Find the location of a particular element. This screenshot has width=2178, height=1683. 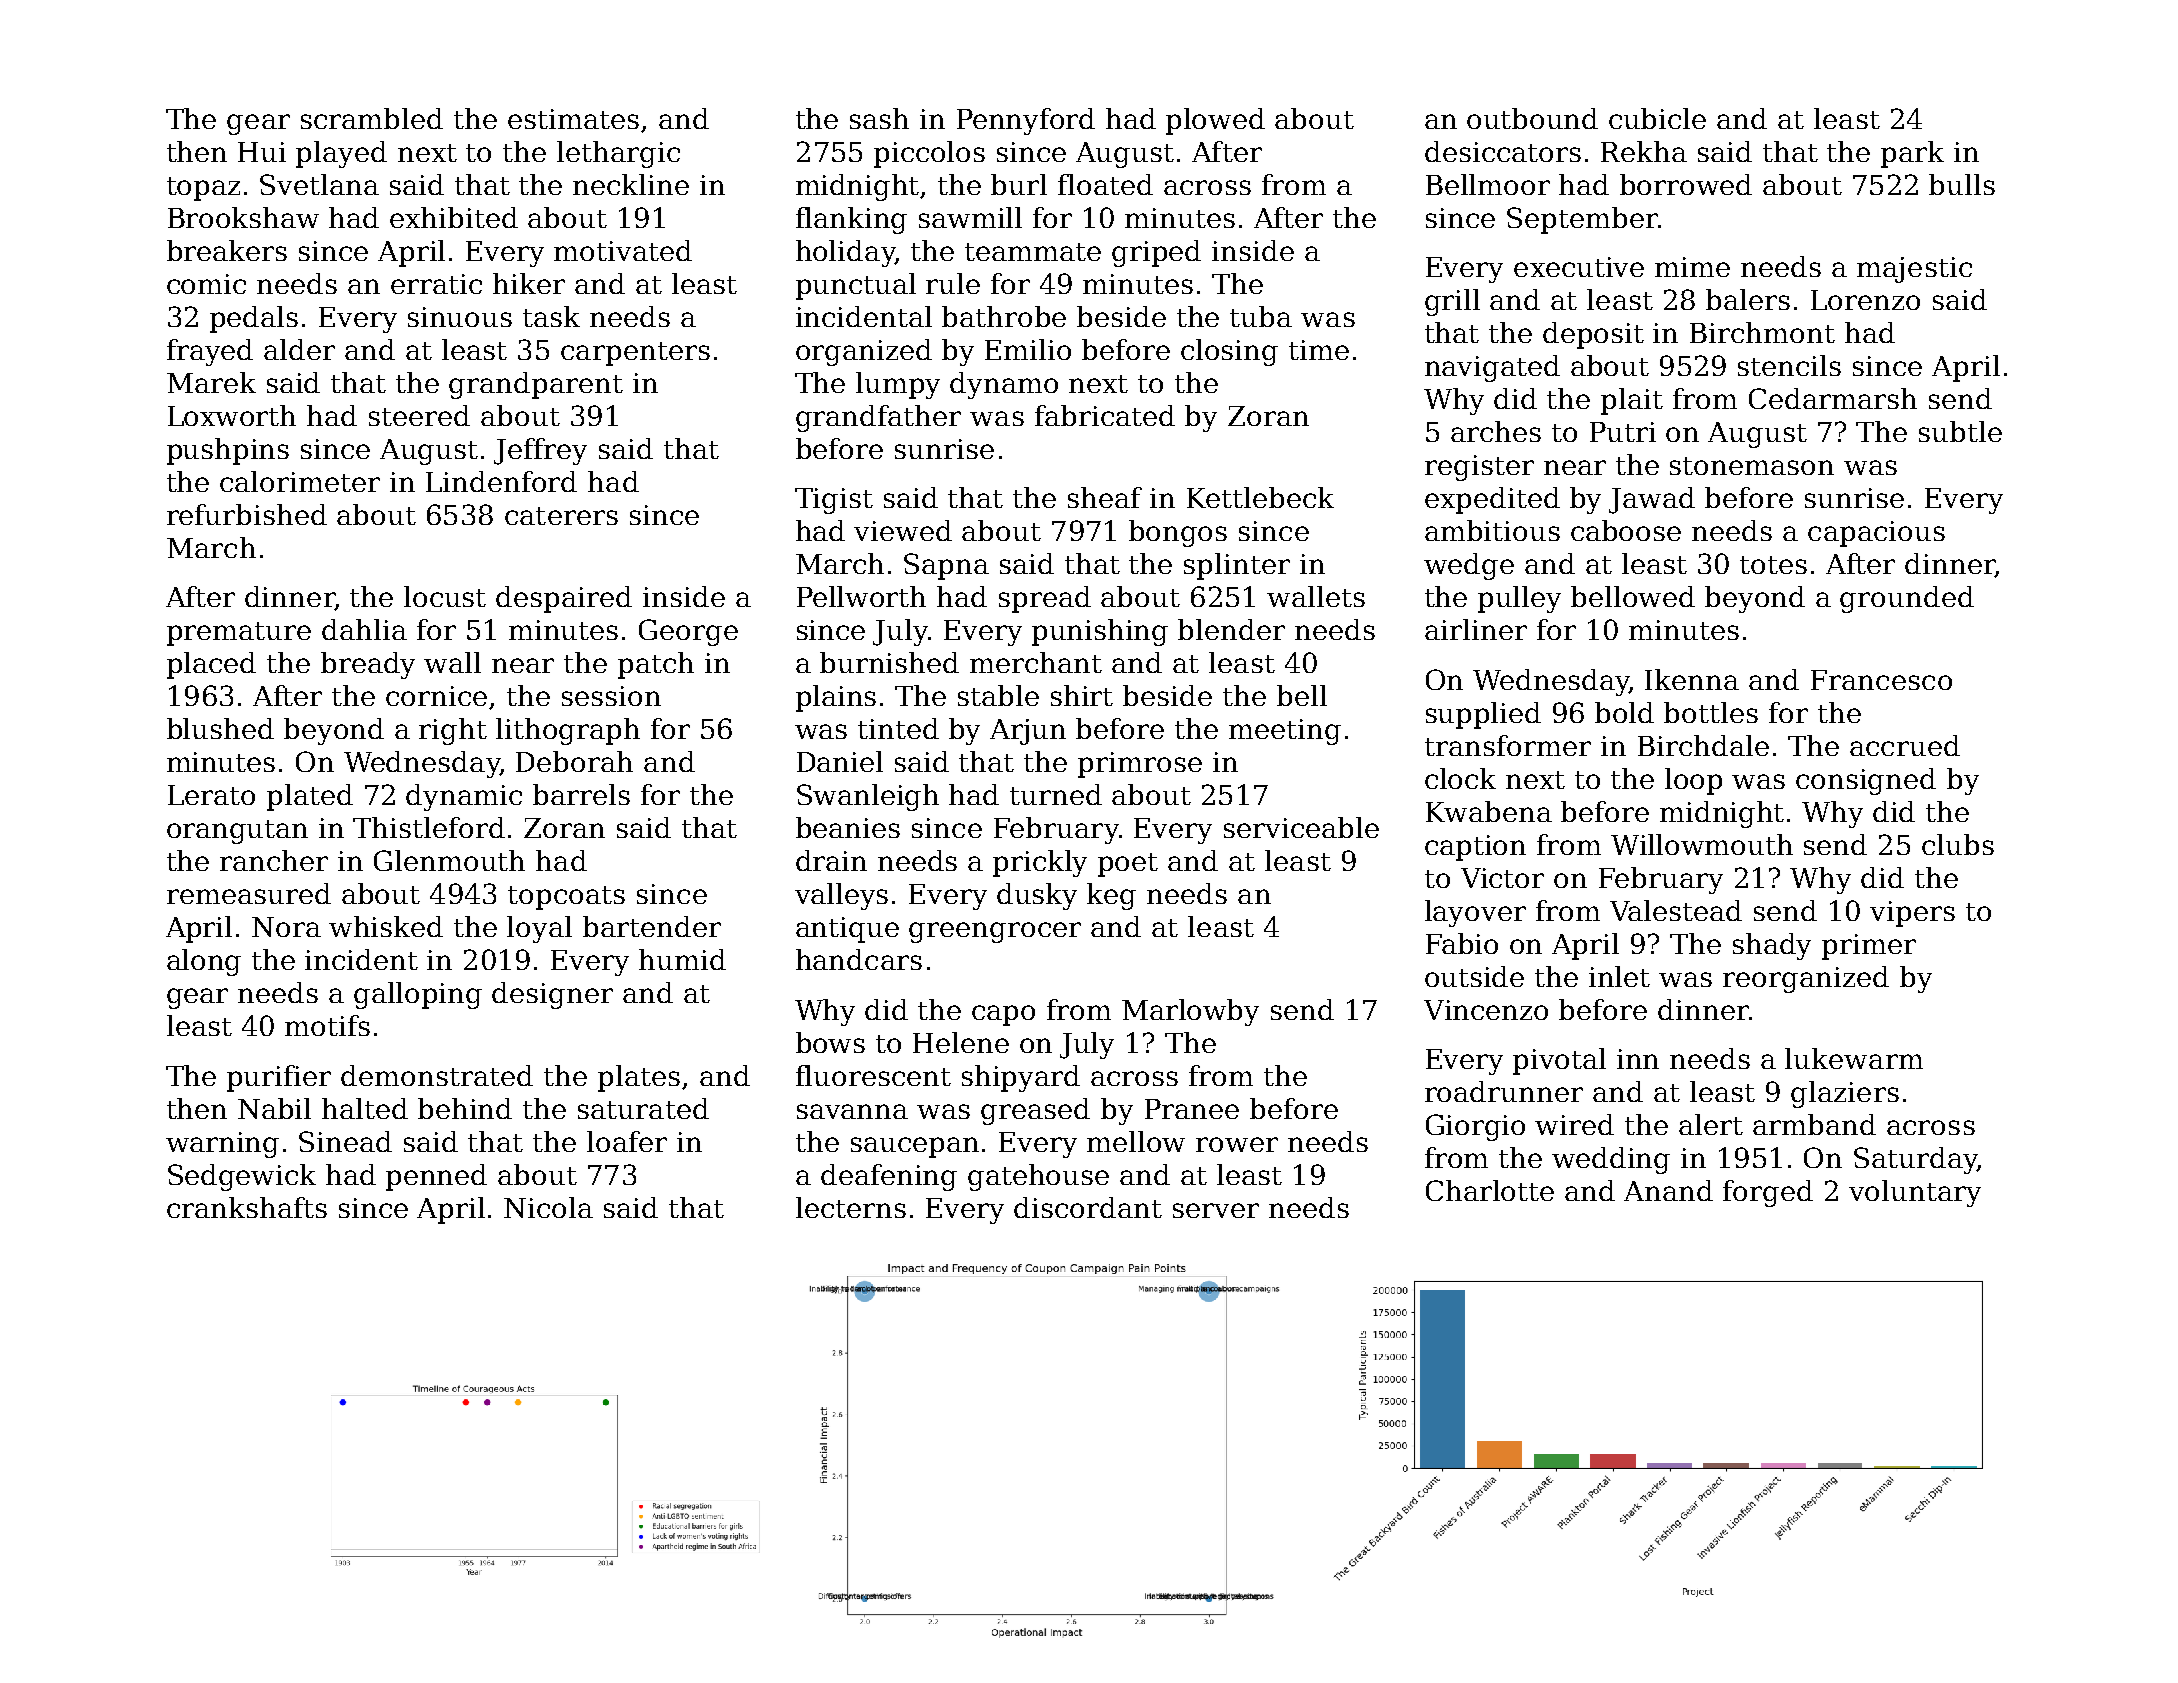

bready is located at coordinates (368, 665).
